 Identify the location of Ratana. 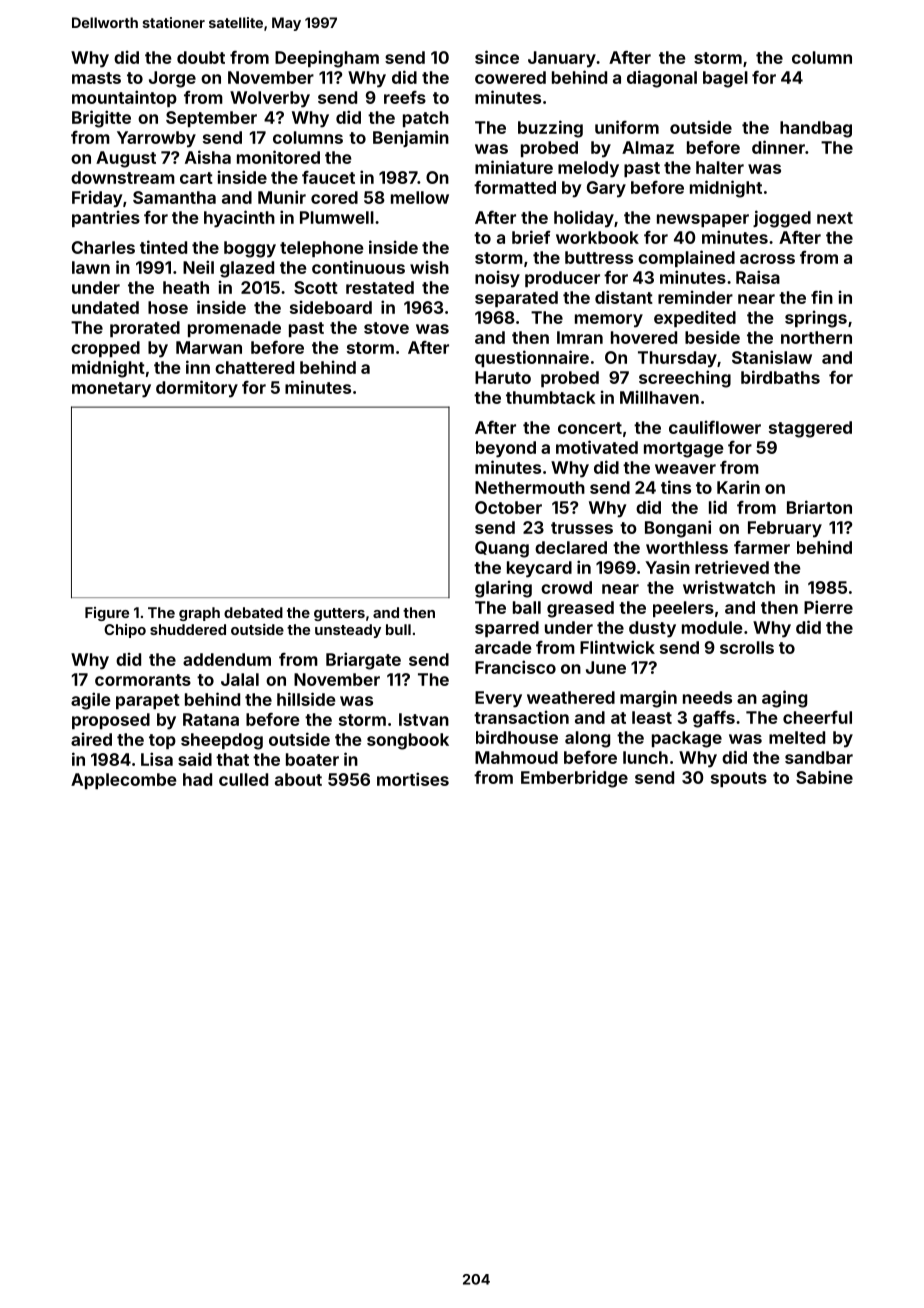
(211, 719).
